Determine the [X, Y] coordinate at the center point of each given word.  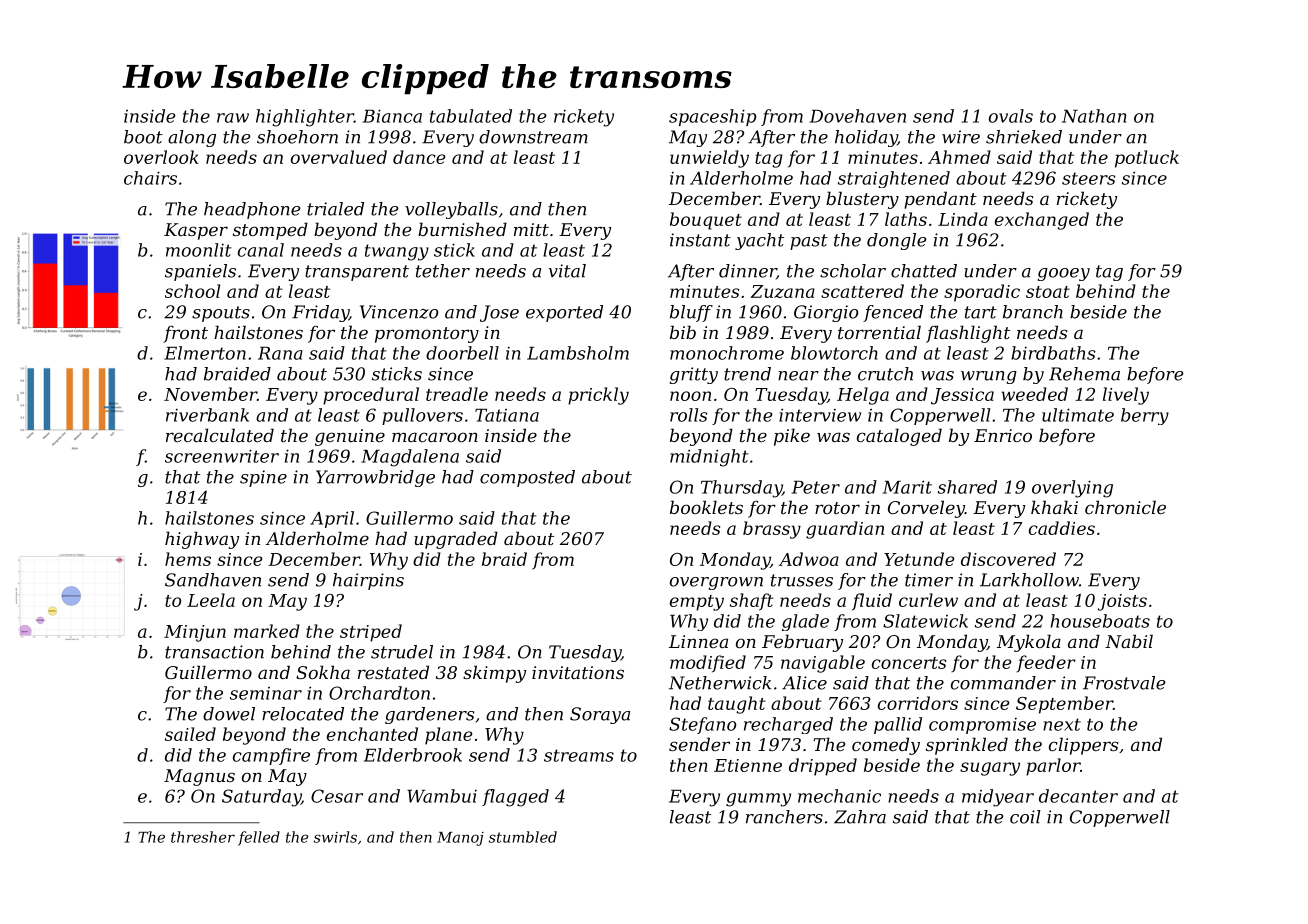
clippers [1083, 746]
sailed [190, 734]
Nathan [1094, 116]
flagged [515, 798]
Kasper [196, 231]
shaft [752, 602]
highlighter [305, 118]
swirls [335, 837]
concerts [909, 663]
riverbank [207, 415]
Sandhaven [213, 580]
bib [683, 332]
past [809, 242]
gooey [1064, 274]
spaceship [713, 117]
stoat [1048, 292]
